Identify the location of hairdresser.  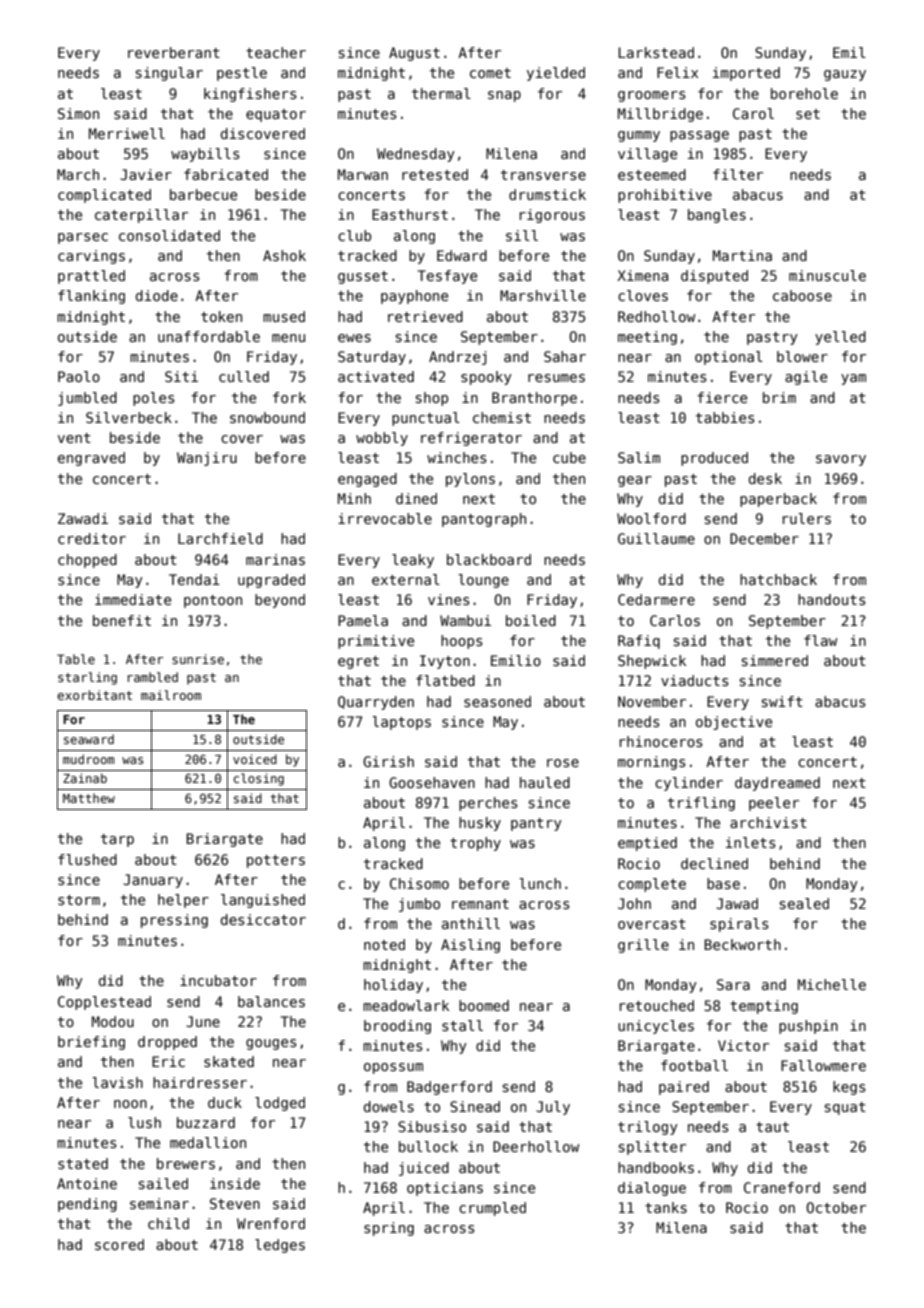
(200, 1082).
